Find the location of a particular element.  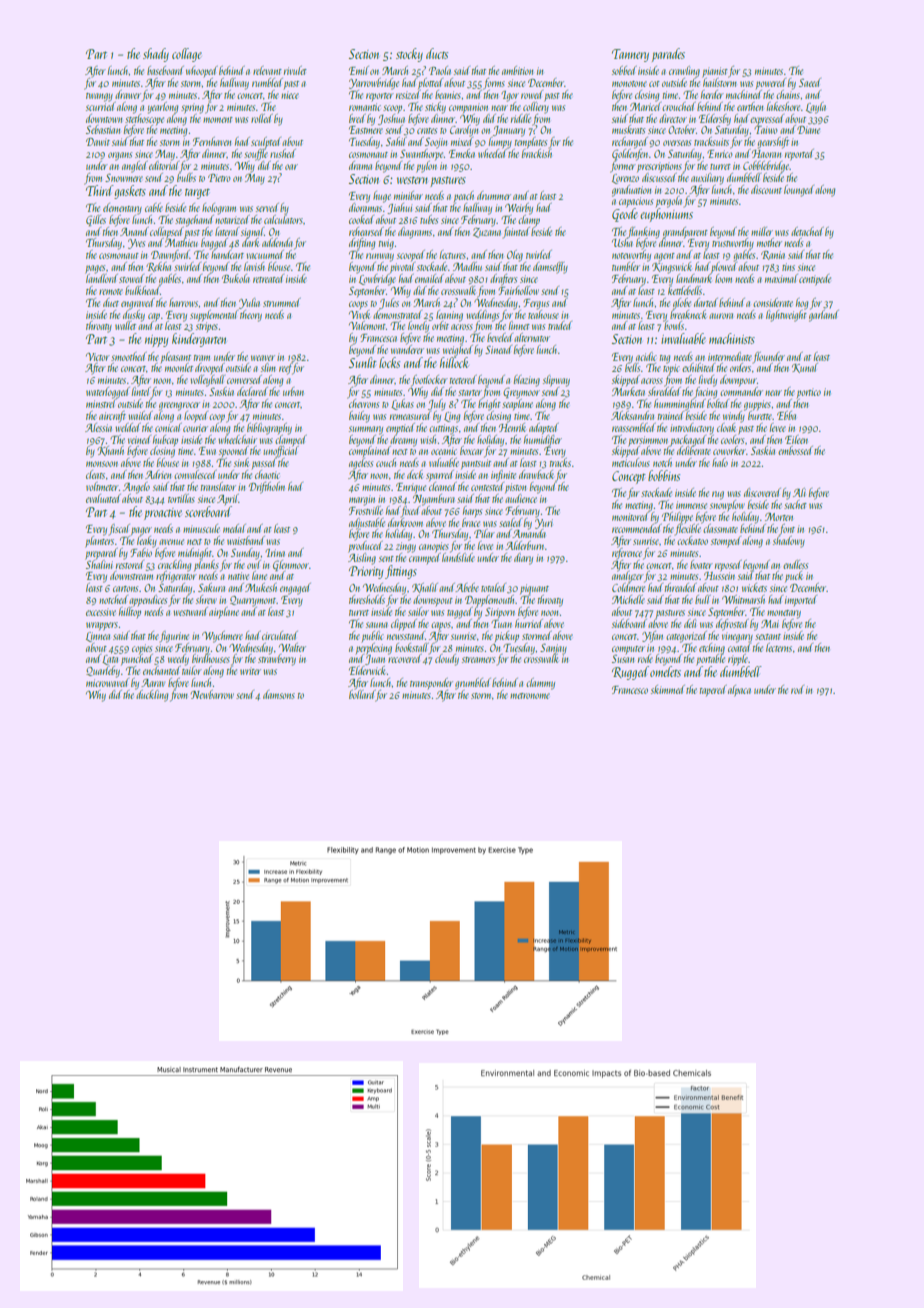

discount is located at coordinates (766, 189).
